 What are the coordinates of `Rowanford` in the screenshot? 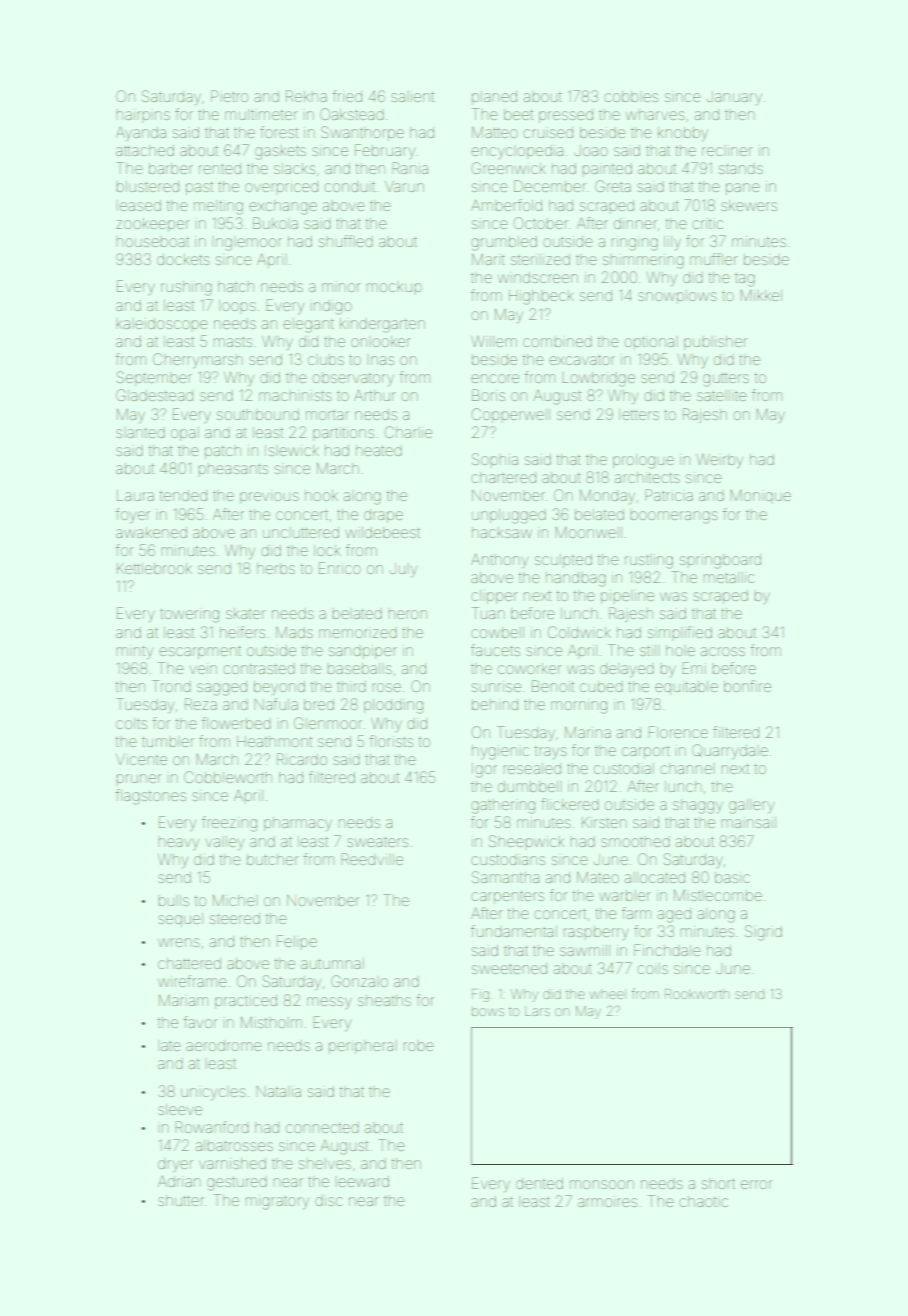 It's located at (212, 1127).
